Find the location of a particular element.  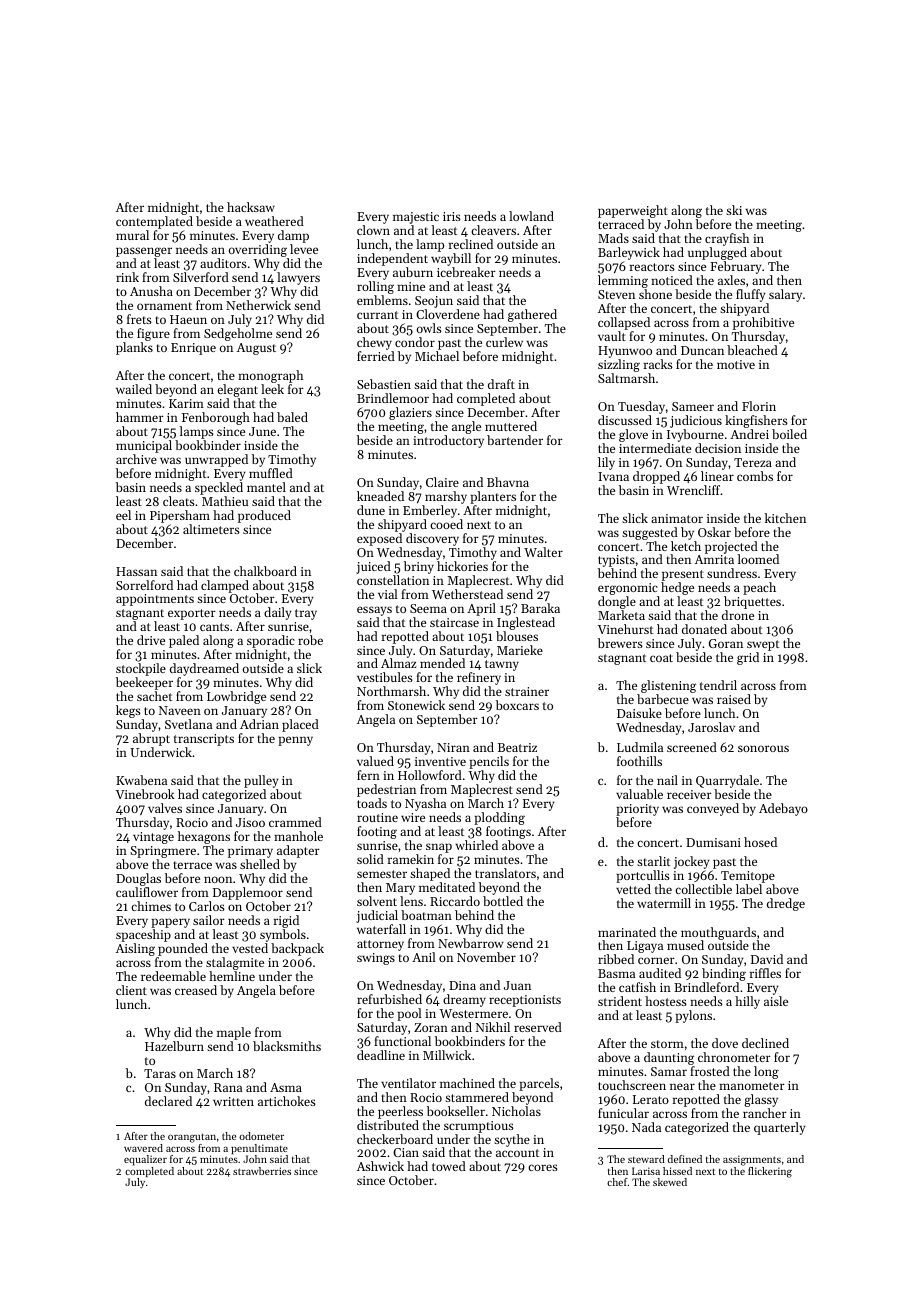

contemplated is located at coordinates (154, 222).
